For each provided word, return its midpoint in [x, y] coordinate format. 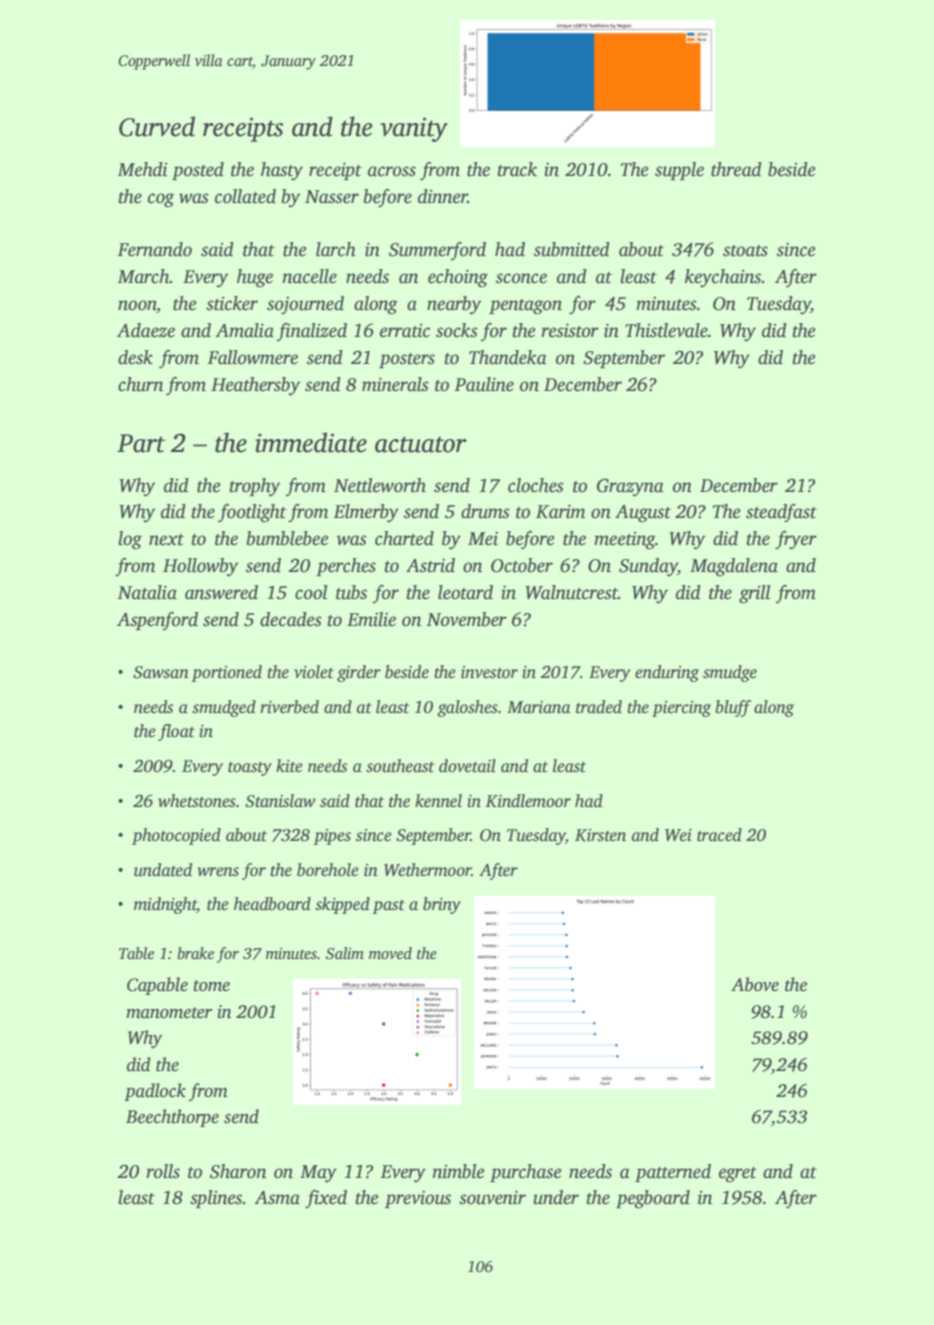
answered [221, 592]
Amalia [244, 330]
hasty [282, 171]
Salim [345, 953]
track [517, 169]
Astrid [430, 565]
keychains [723, 278]
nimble [459, 1171]
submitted [572, 249]
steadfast [781, 513]
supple [679, 171]
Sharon [238, 1171]
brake [195, 953]
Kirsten [600, 835]
